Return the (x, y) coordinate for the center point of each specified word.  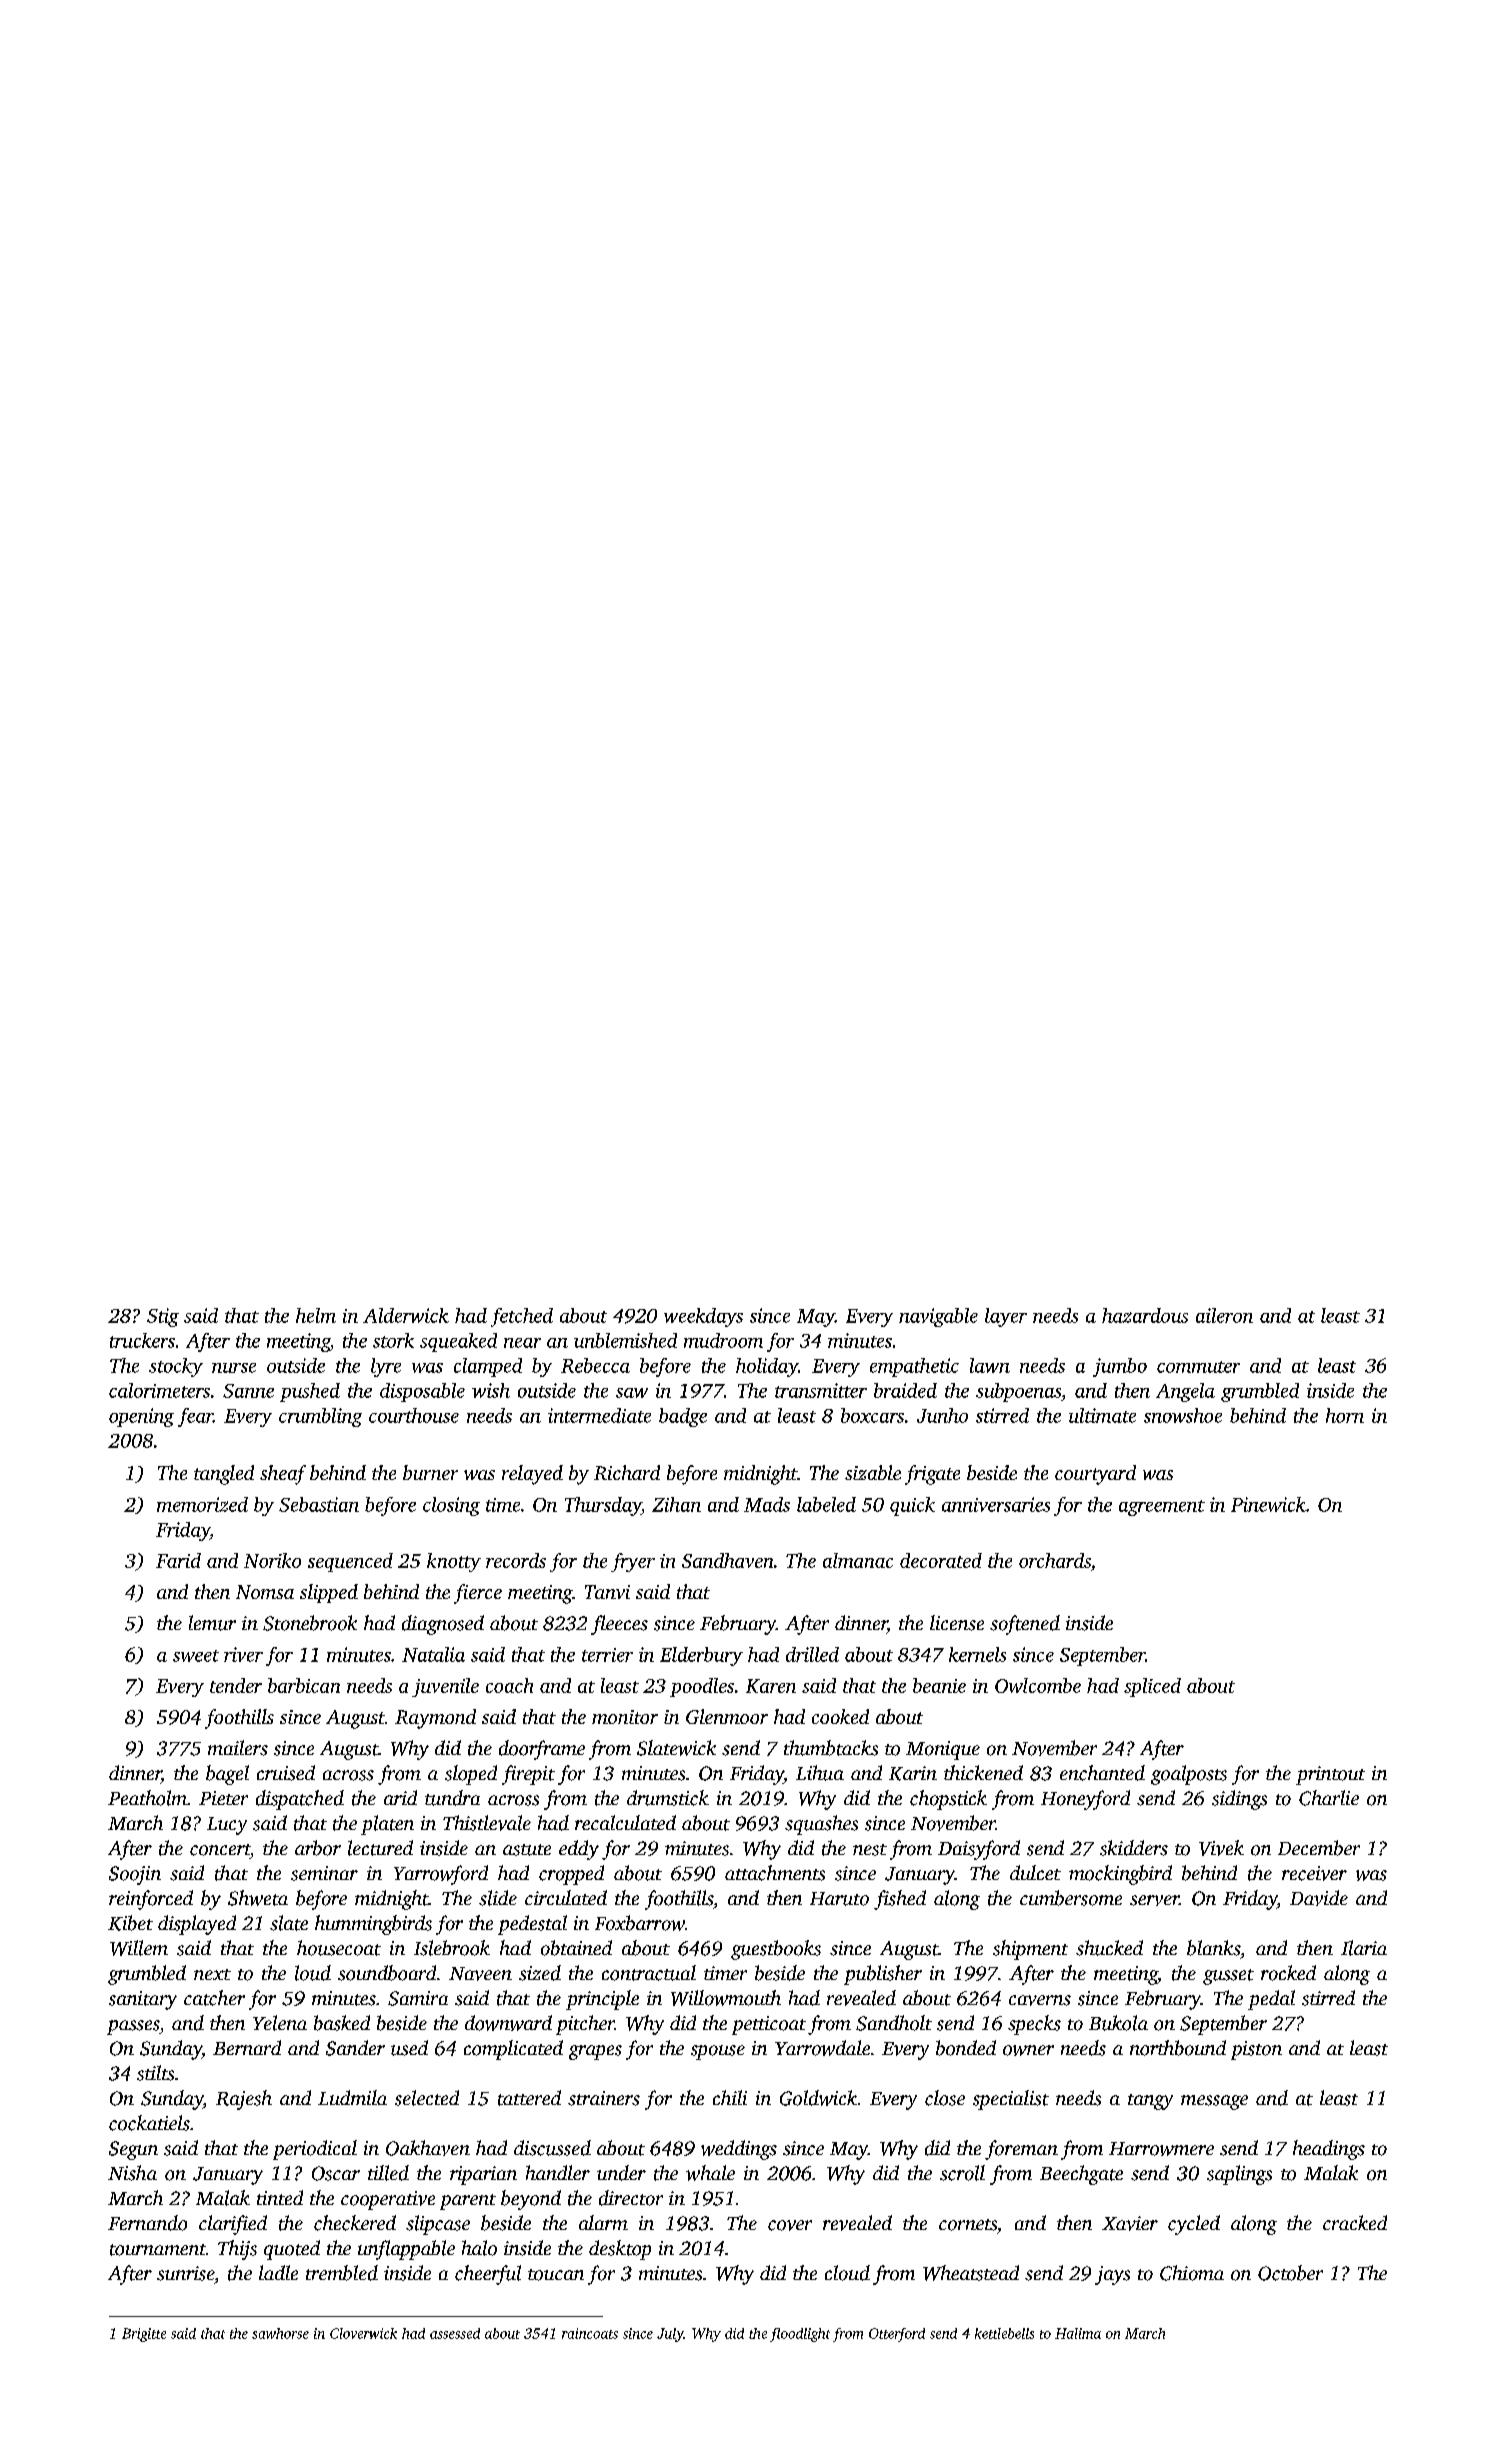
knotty (454, 1562)
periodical (315, 2150)
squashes (821, 1825)
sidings (1239, 1800)
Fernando (147, 2223)
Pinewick (1268, 1504)
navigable (938, 1317)
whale (710, 2173)
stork (393, 1340)
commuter (1198, 1367)
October (1290, 2273)
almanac (858, 1560)
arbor (318, 1848)
